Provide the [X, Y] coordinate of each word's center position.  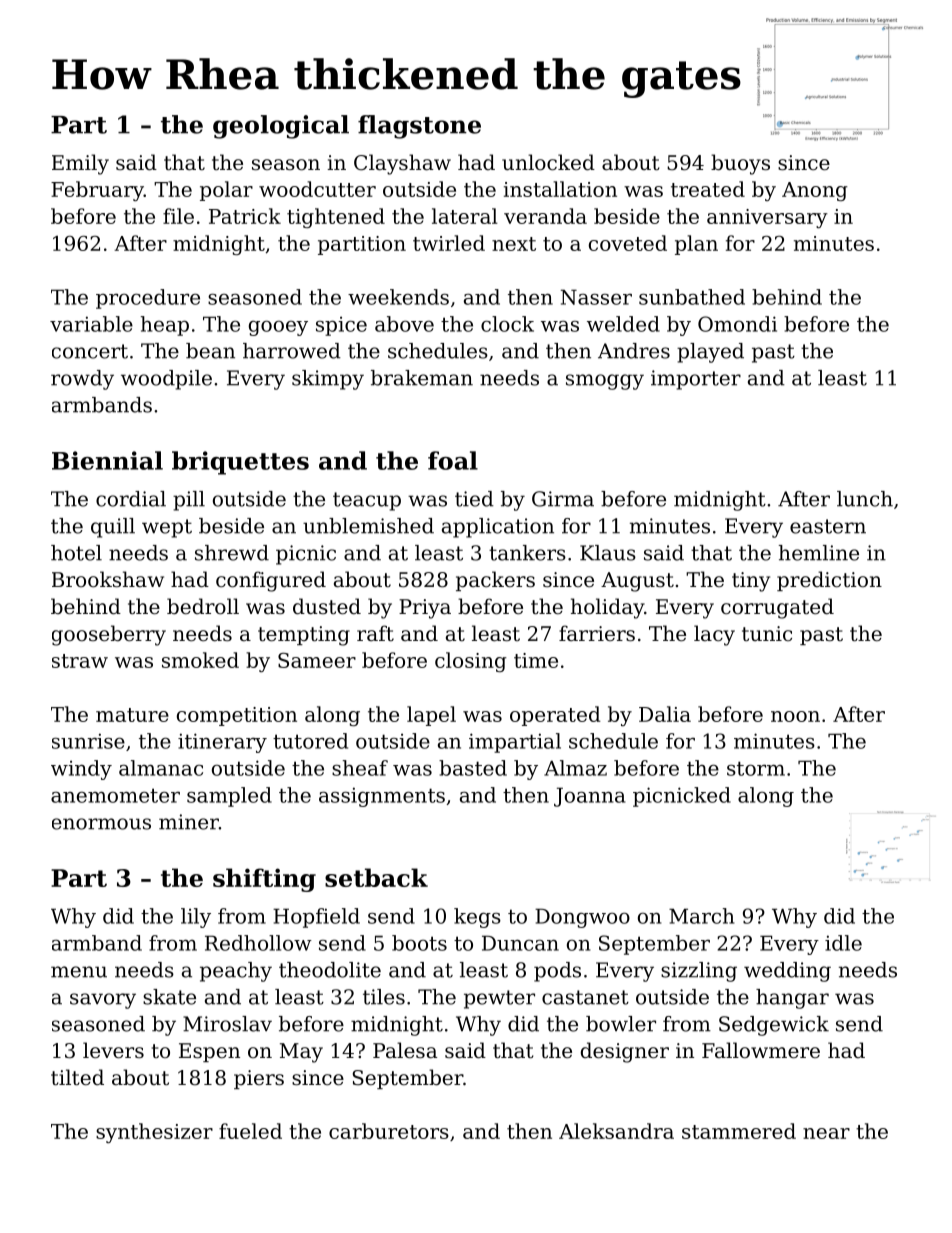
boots [419, 943]
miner [189, 822]
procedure [148, 299]
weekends [398, 297]
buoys [740, 164]
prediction [829, 581]
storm [756, 768]
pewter [499, 999]
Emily [80, 164]
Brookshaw [108, 579]
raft [375, 633]
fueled [250, 1131]
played [710, 353]
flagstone [419, 127]
